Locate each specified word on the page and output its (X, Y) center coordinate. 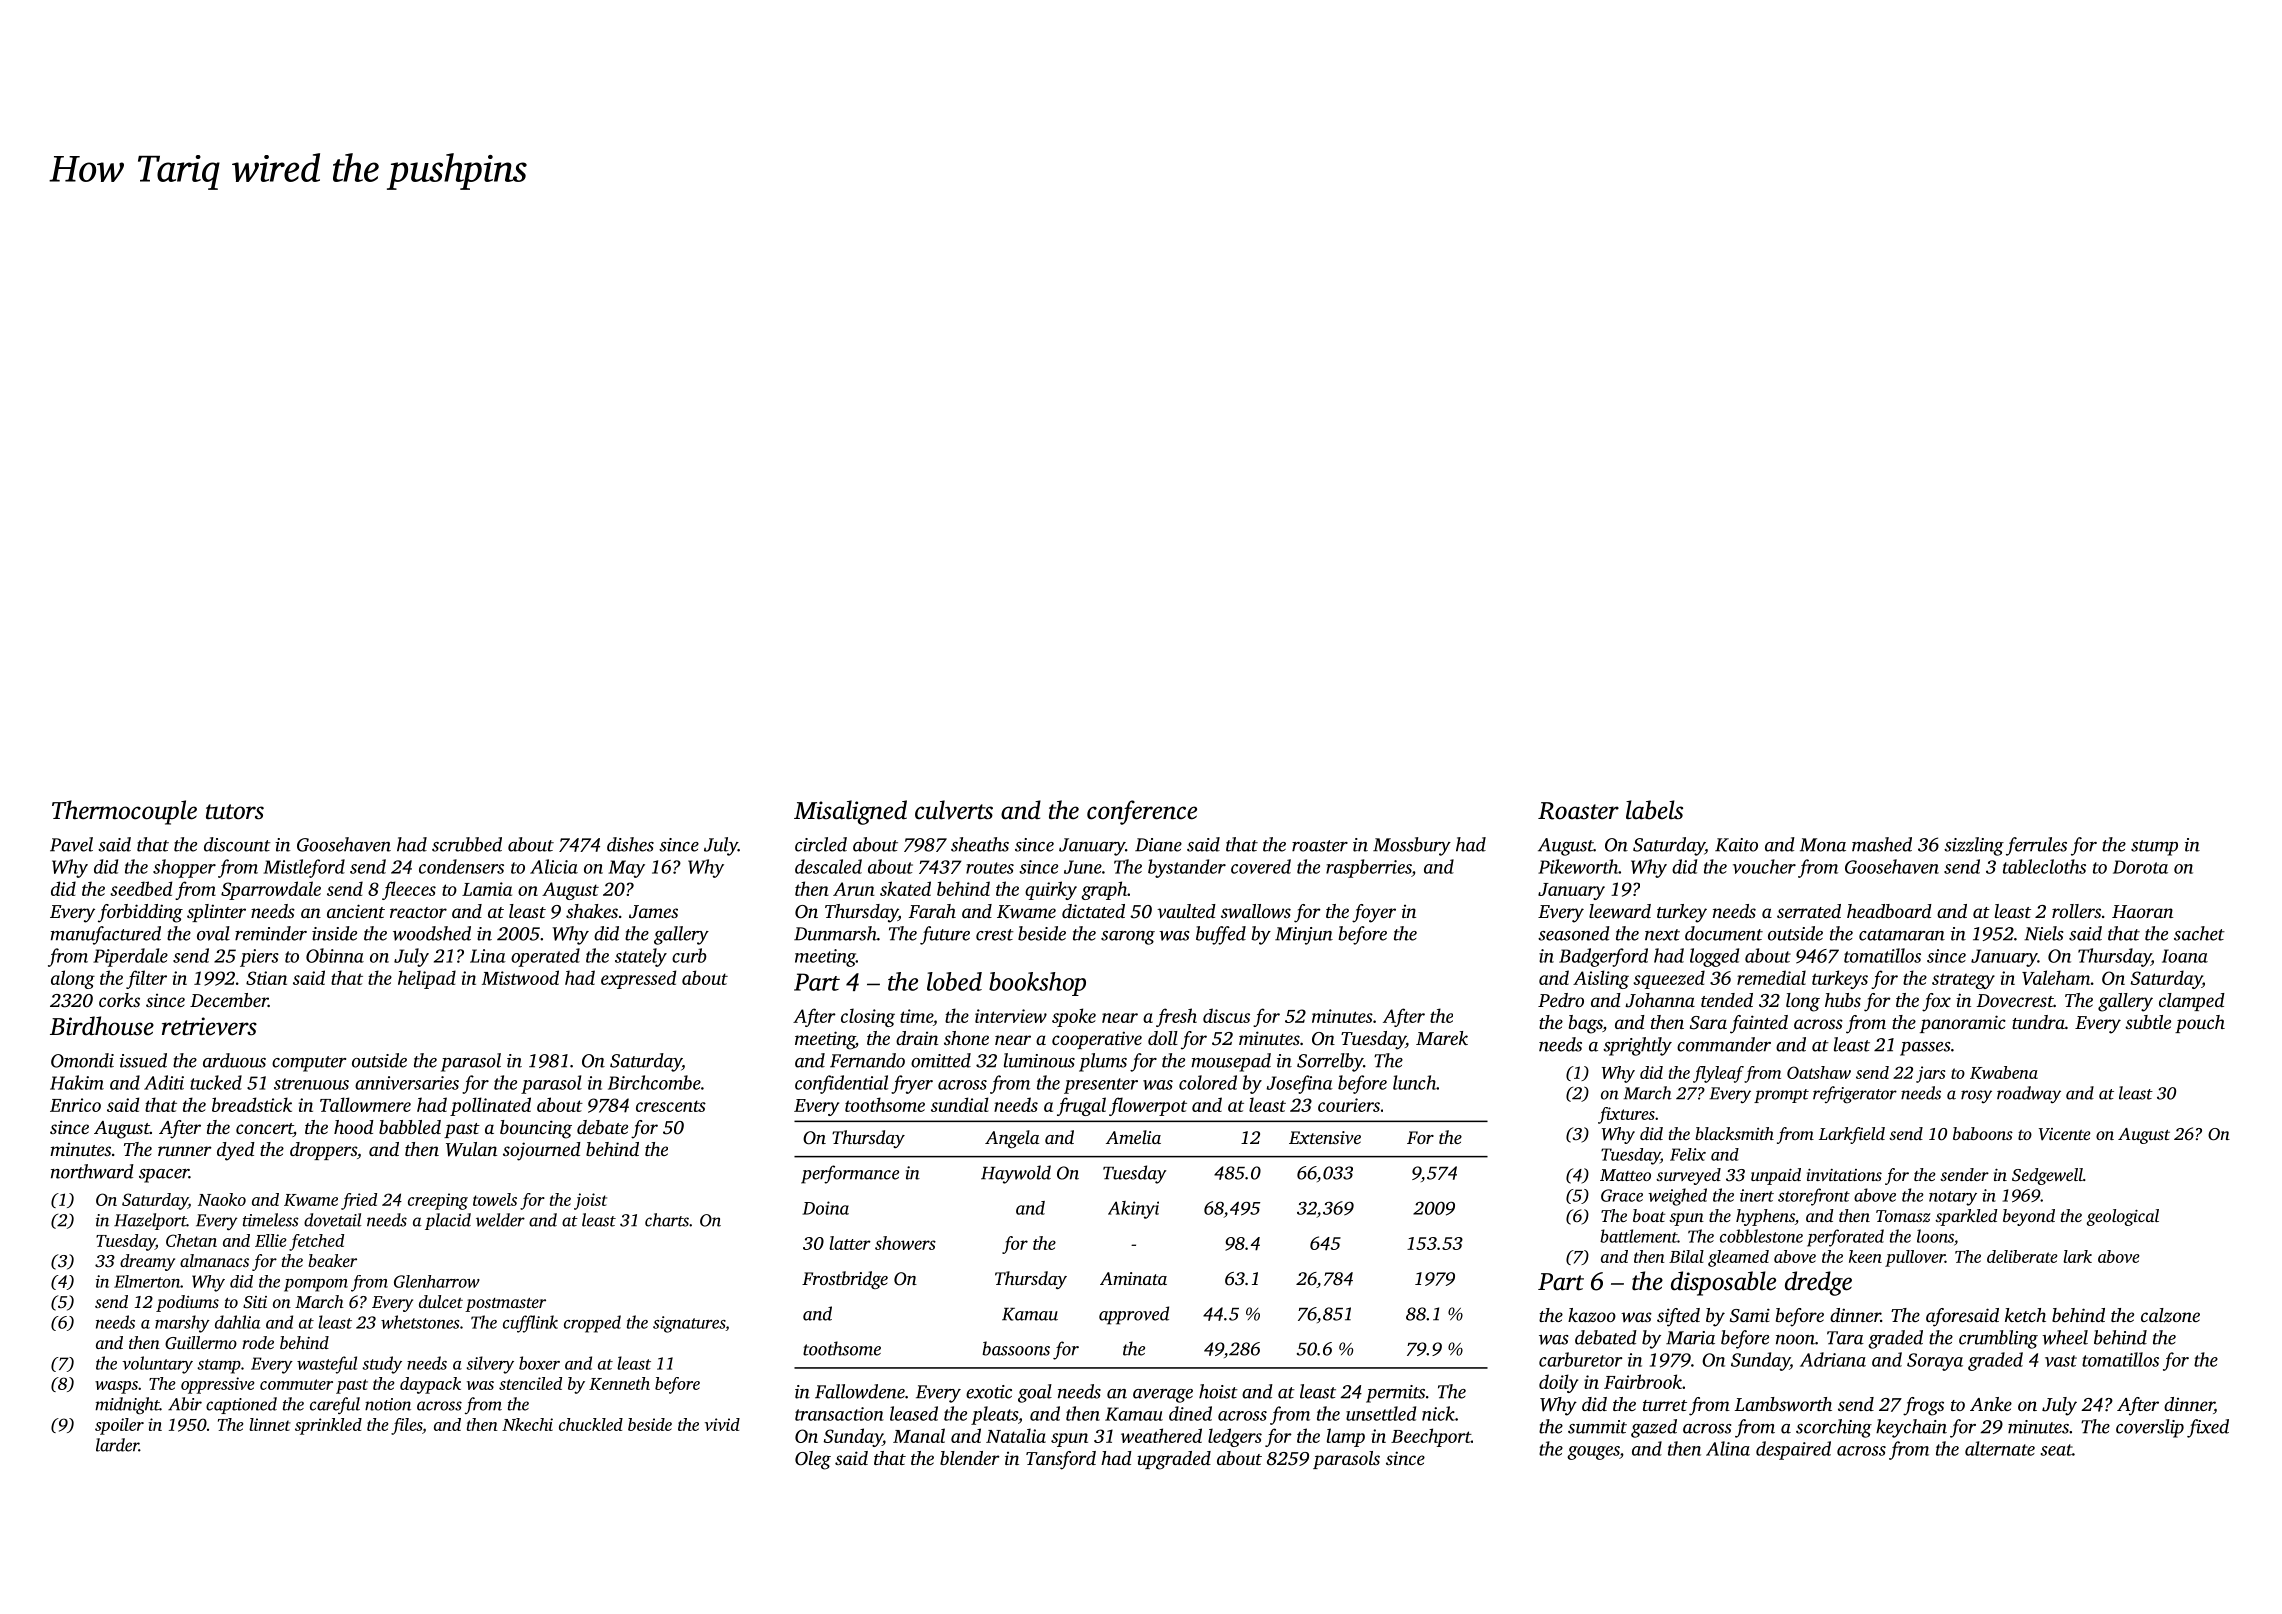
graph (1104, 890)
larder (117, 1445)
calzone (2170, 1315)
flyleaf (1718, 1074)
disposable (1723, 1283)
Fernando (867, 1060)
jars (1931, 1074)
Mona (1823, 845)
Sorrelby (1330, 1062)
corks (119, 1000)
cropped (592, 1324)
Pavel (71, 844)
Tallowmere (365, 1104)
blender (970, 1458)
